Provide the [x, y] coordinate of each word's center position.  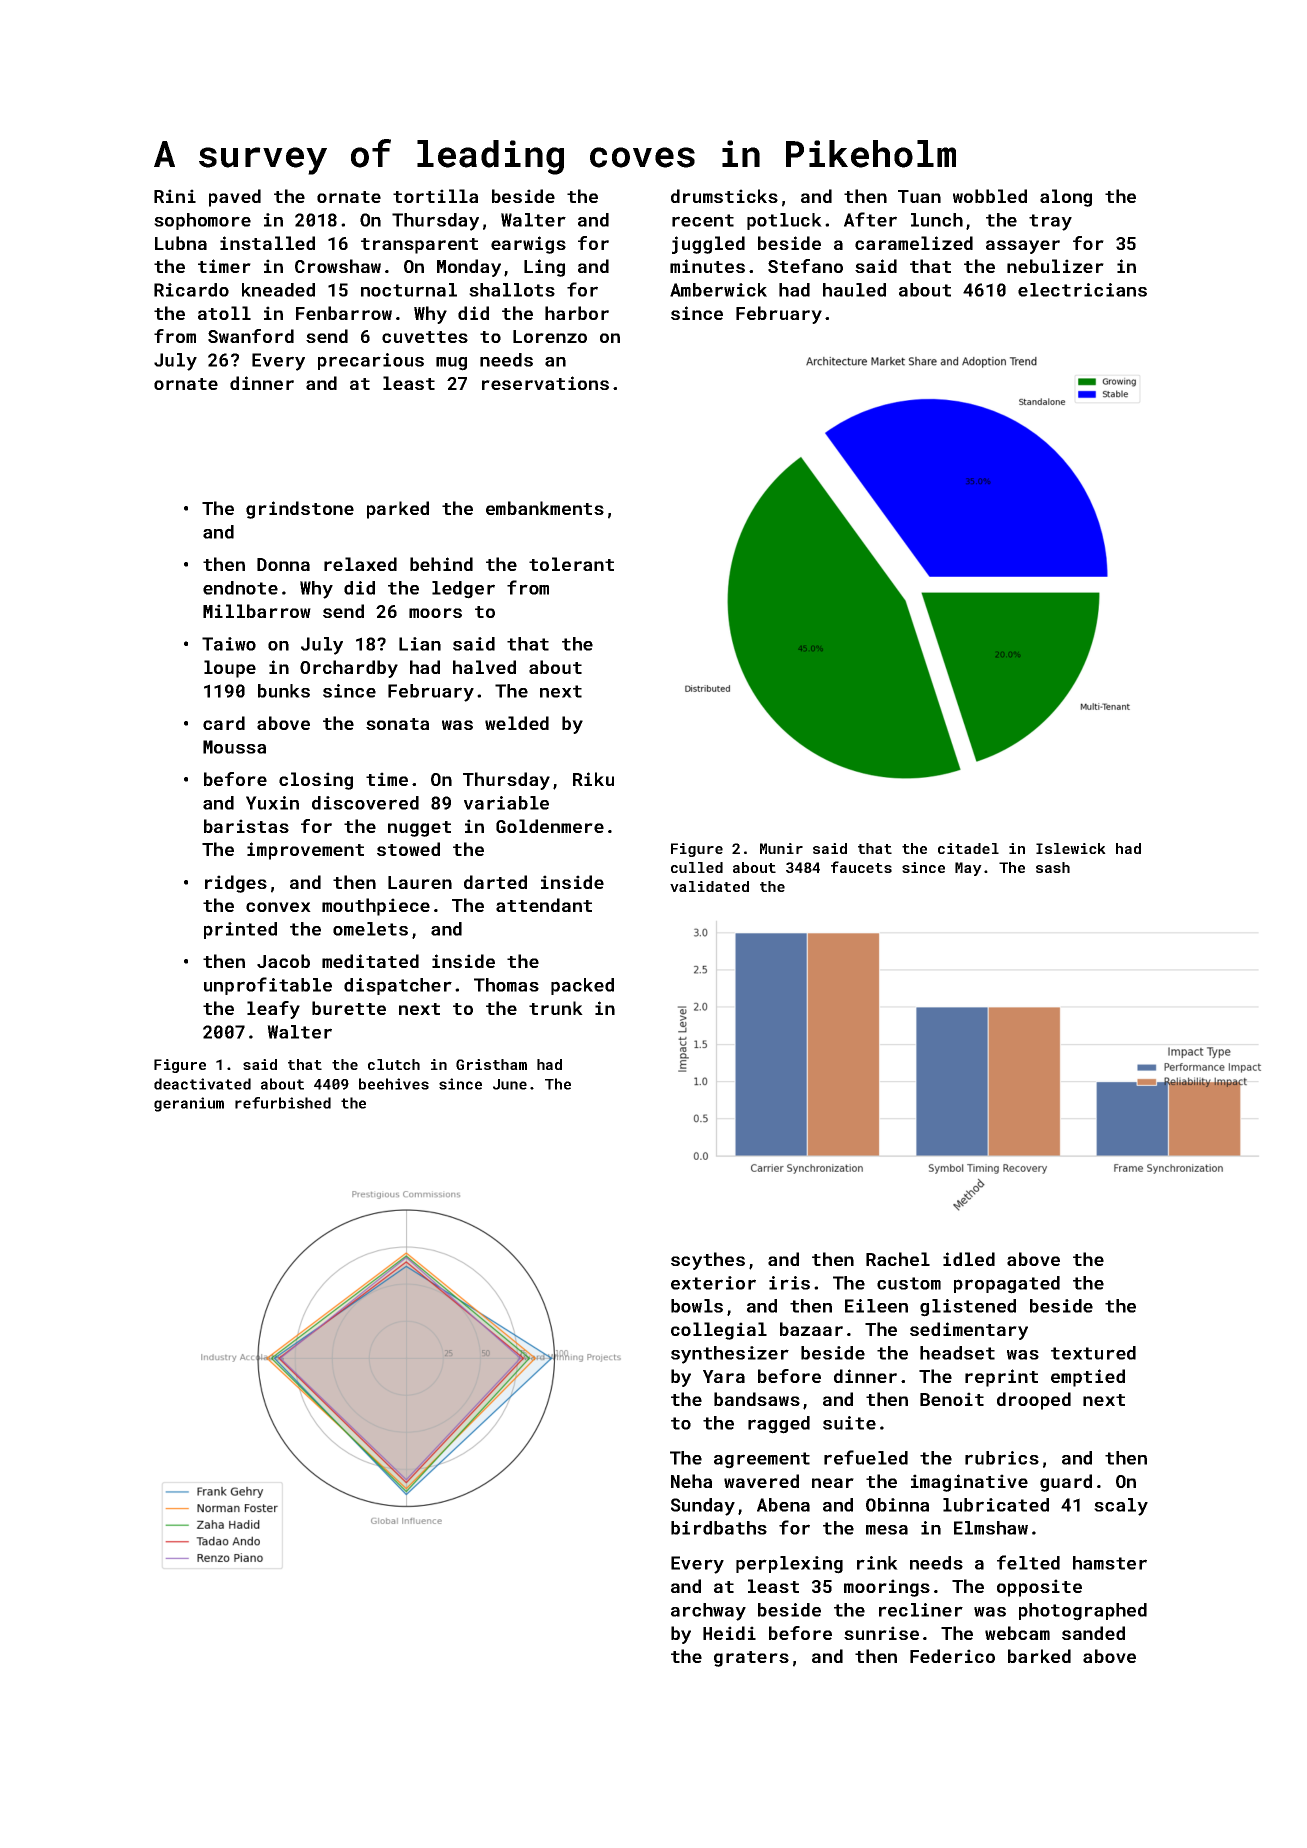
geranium [189, 1104]
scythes [708, 1261]
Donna [283, 564]
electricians [1082, 290]
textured [1093, 1353]
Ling [544, 268]
